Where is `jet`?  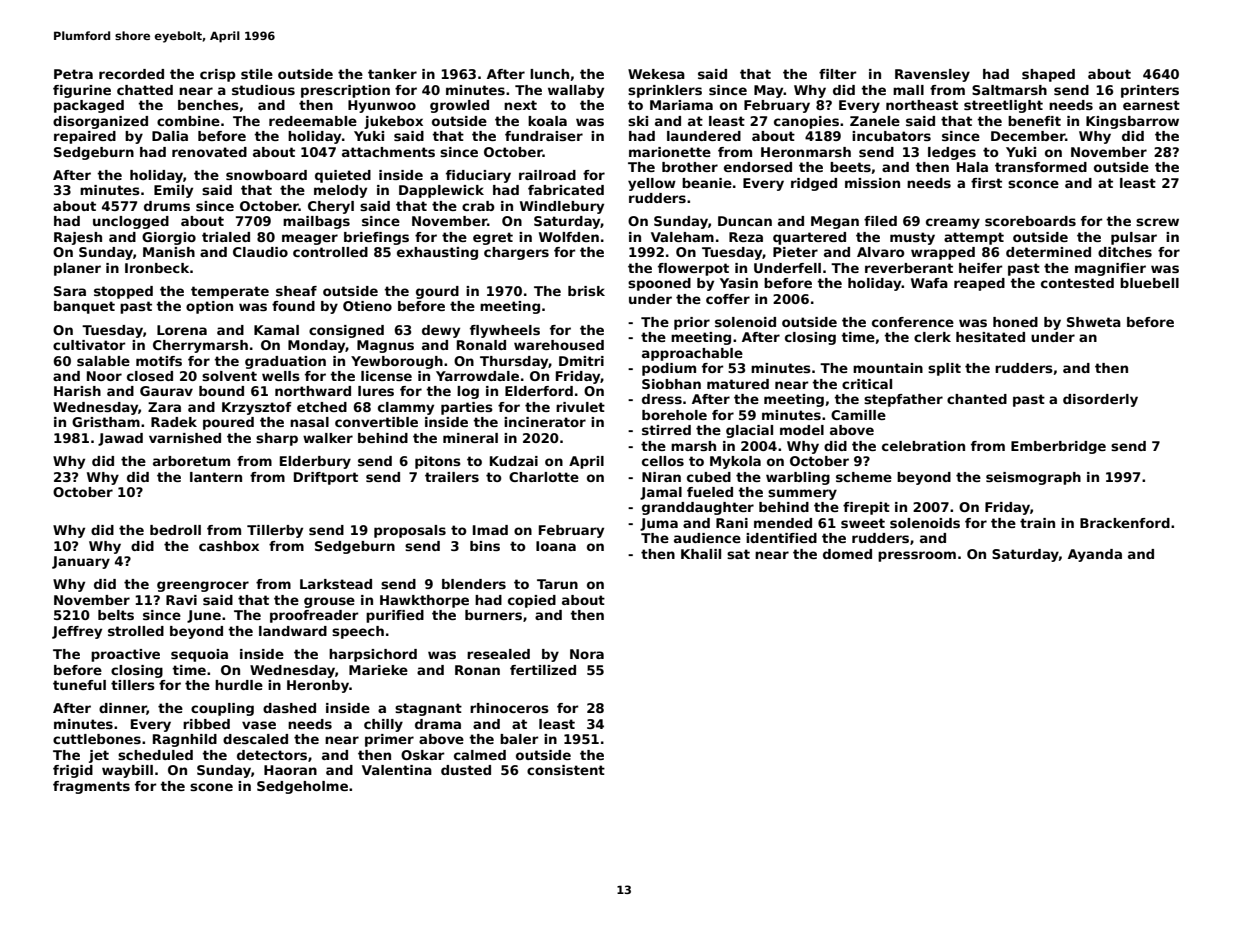
jet is located at coordinates (99, 756).
